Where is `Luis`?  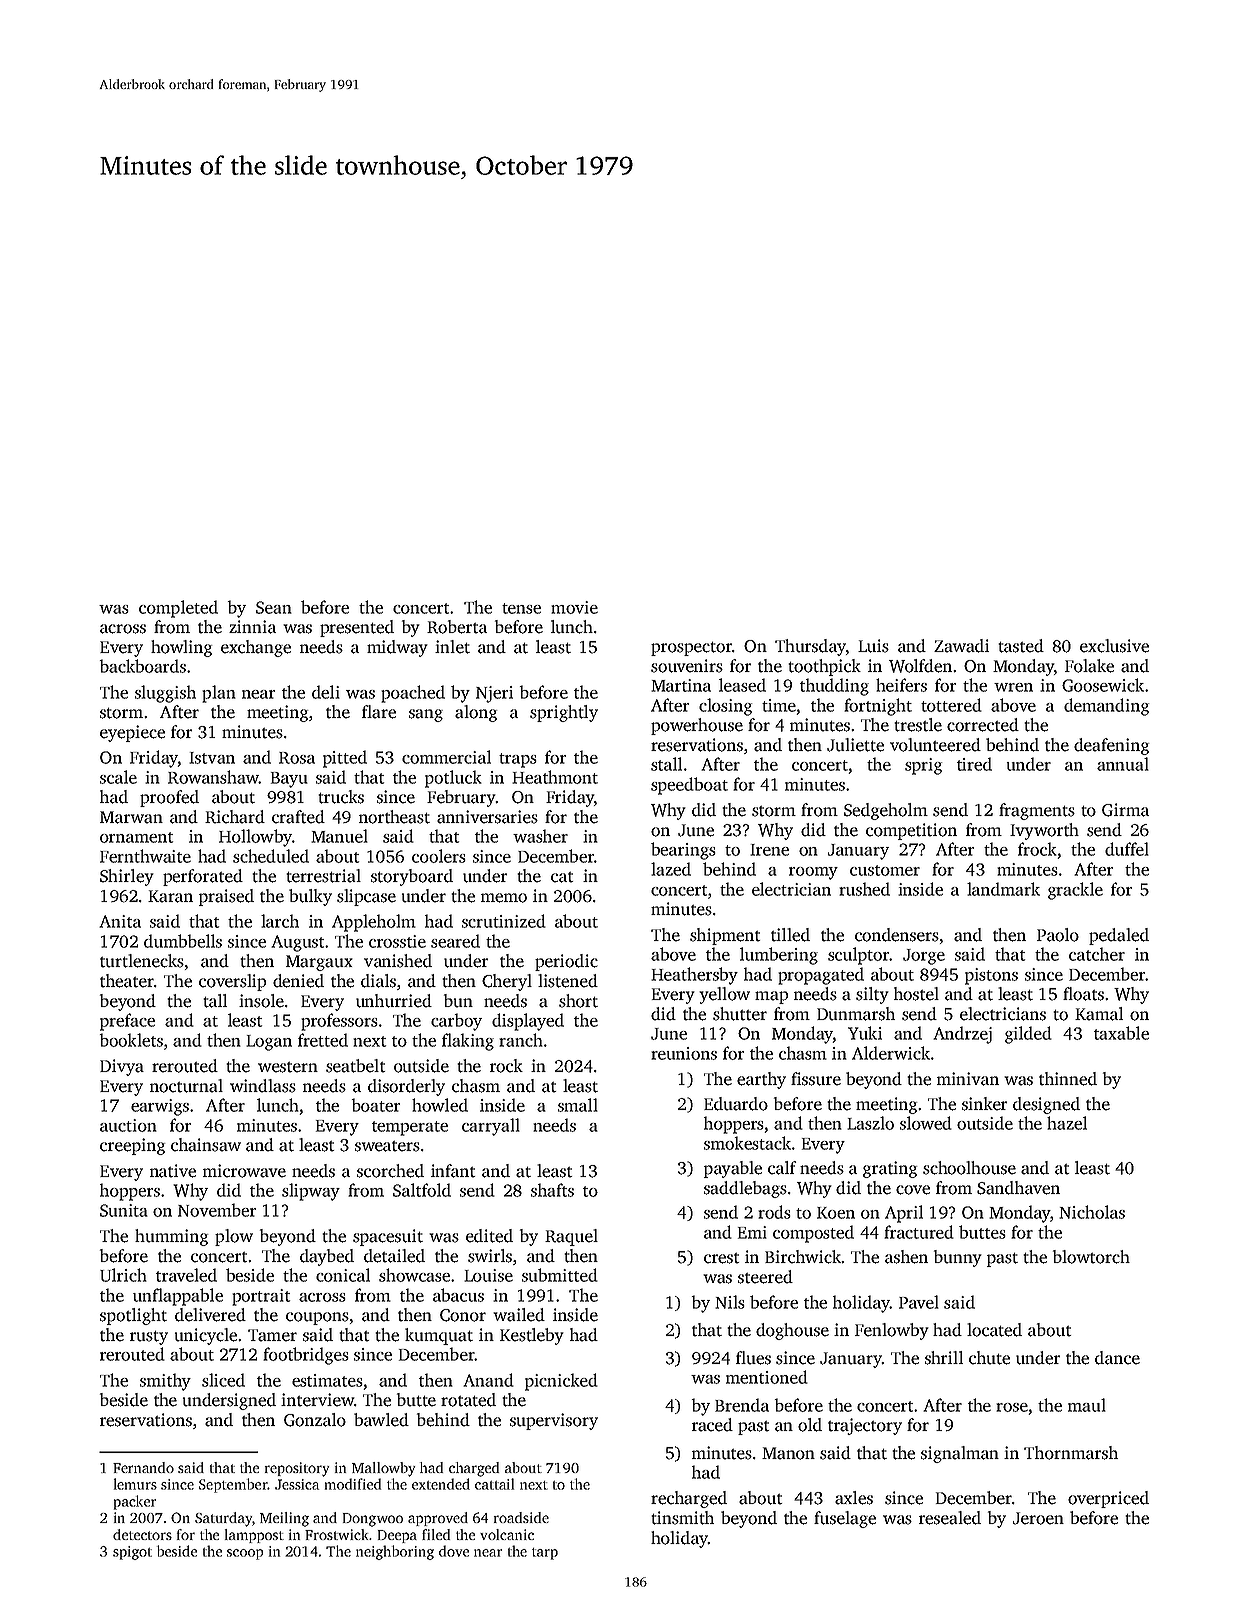 Luis is located at coordinates (873, 646).
